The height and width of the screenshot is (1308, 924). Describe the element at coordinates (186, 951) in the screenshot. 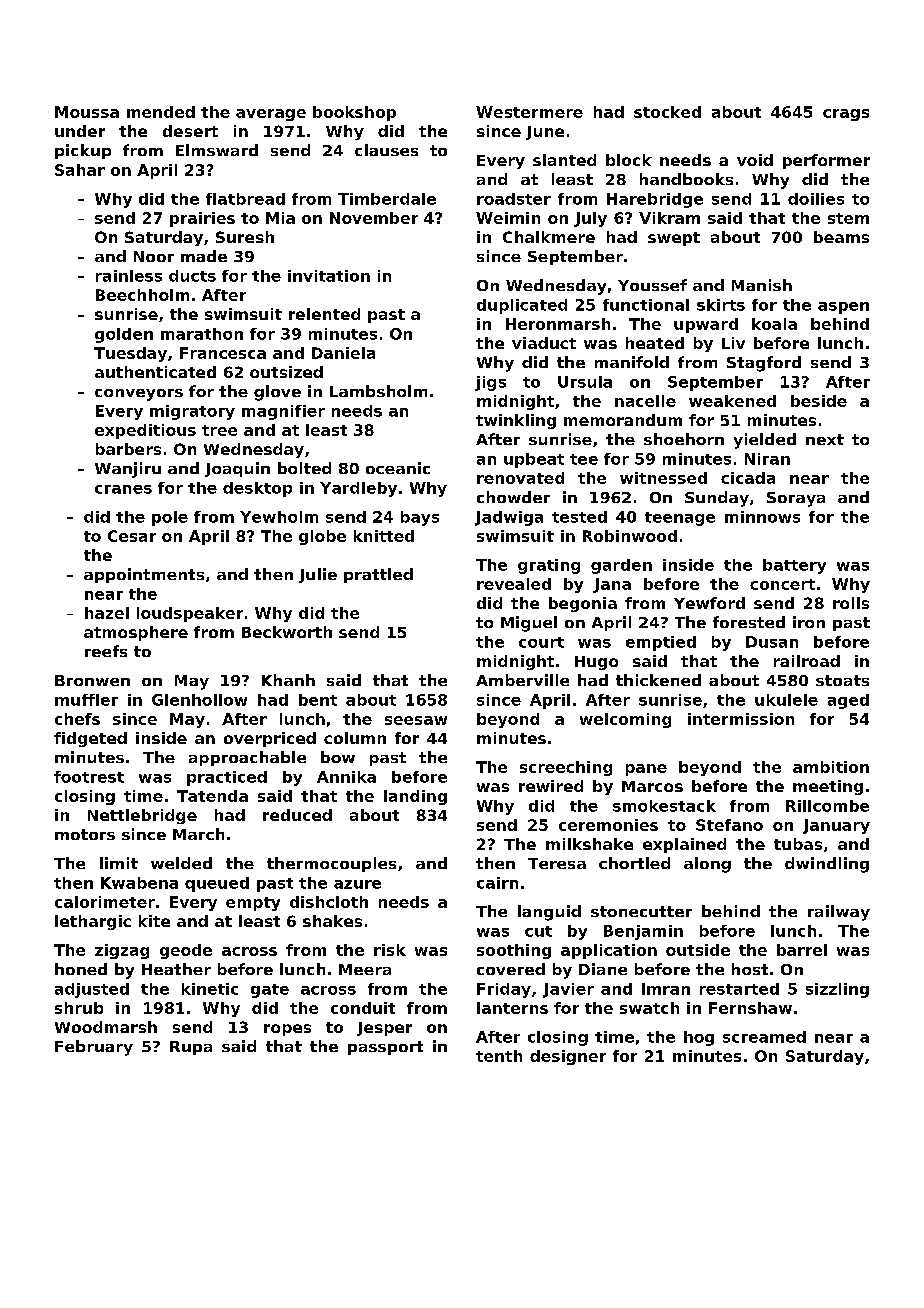

I see `geode` at that location.
